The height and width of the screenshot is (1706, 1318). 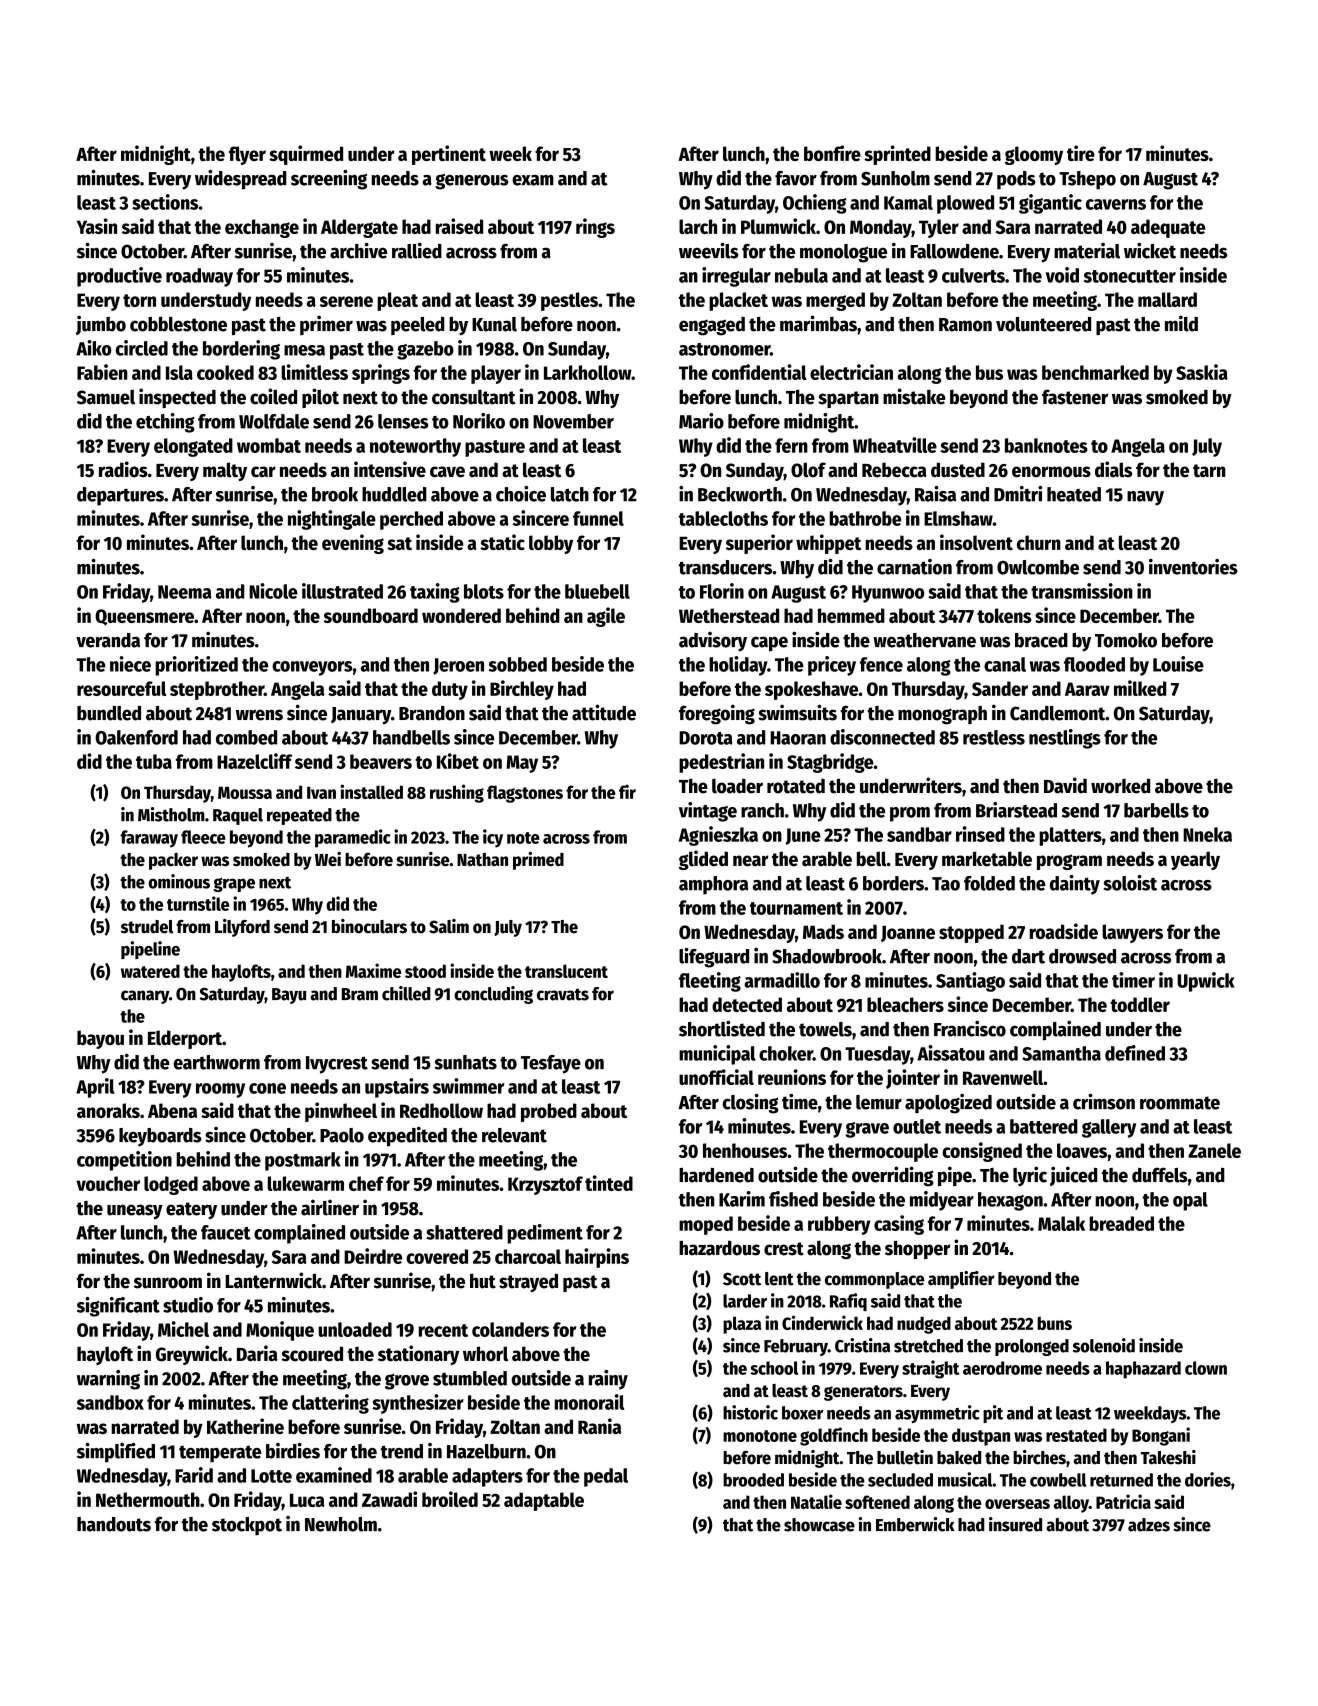 I want to click on flyer, so click(x=247, y=155).
